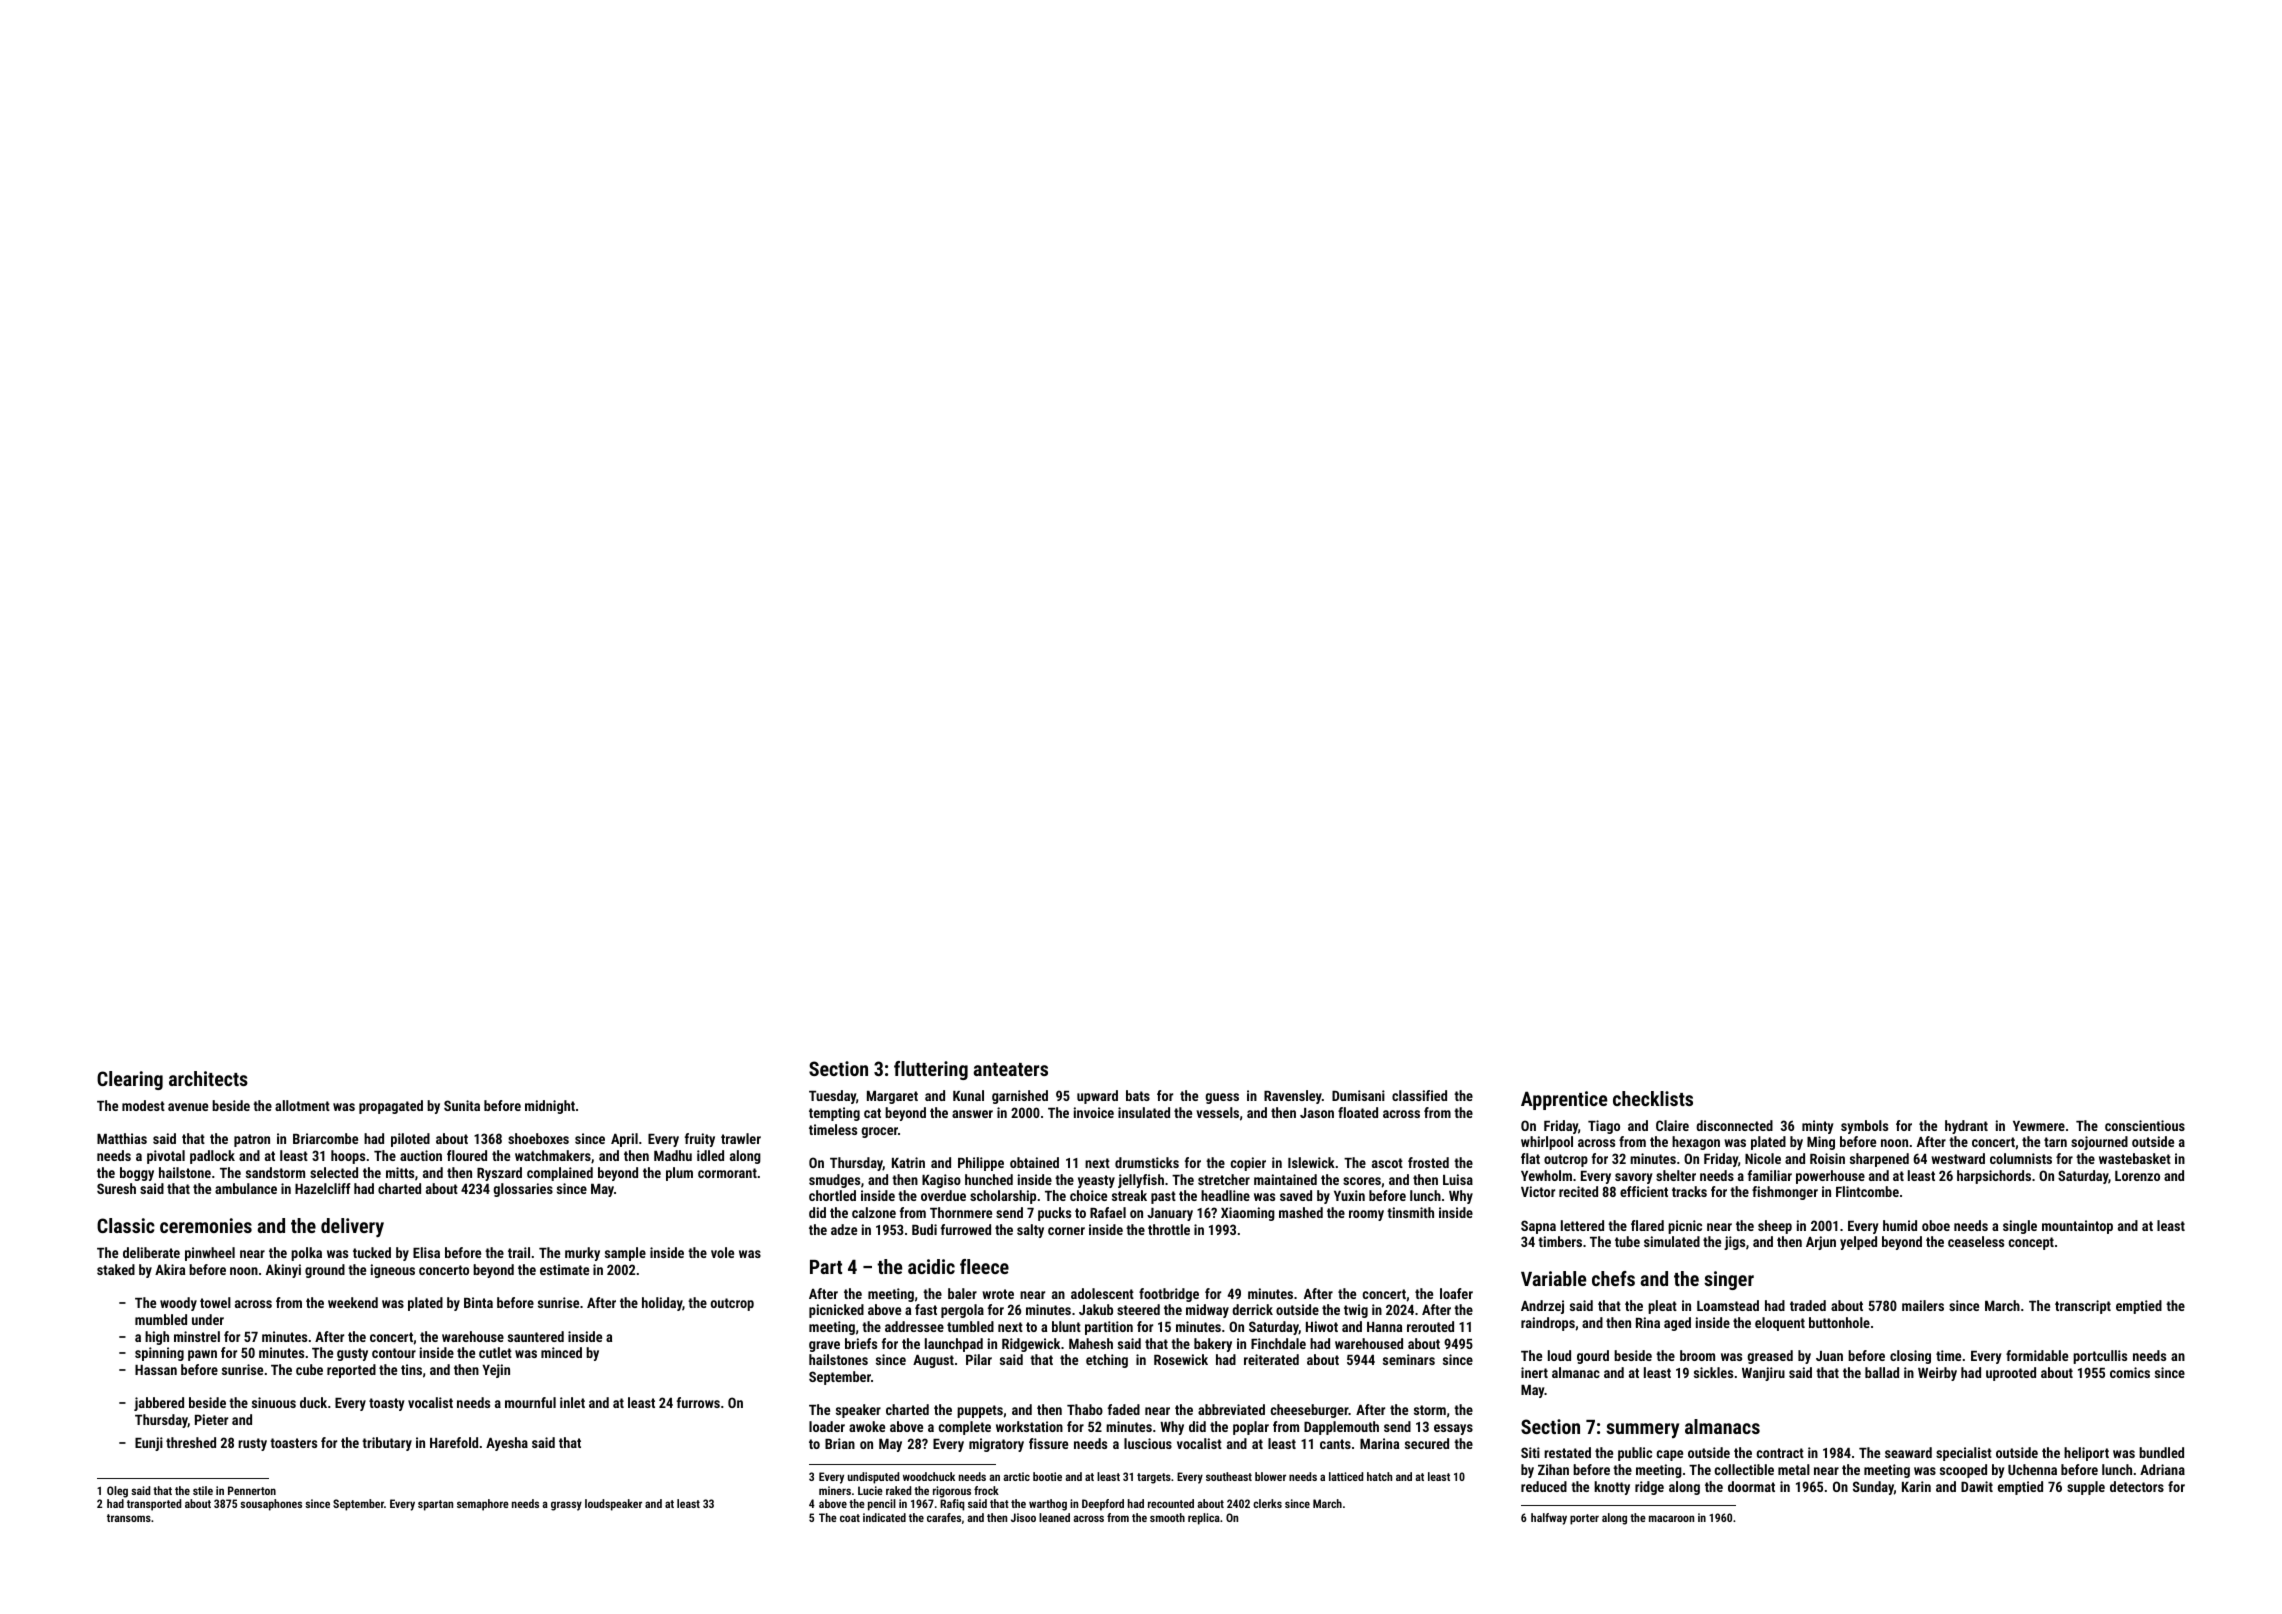 The image size is (2282, 1614). I want to click on acidic, so click(931, 1266).
